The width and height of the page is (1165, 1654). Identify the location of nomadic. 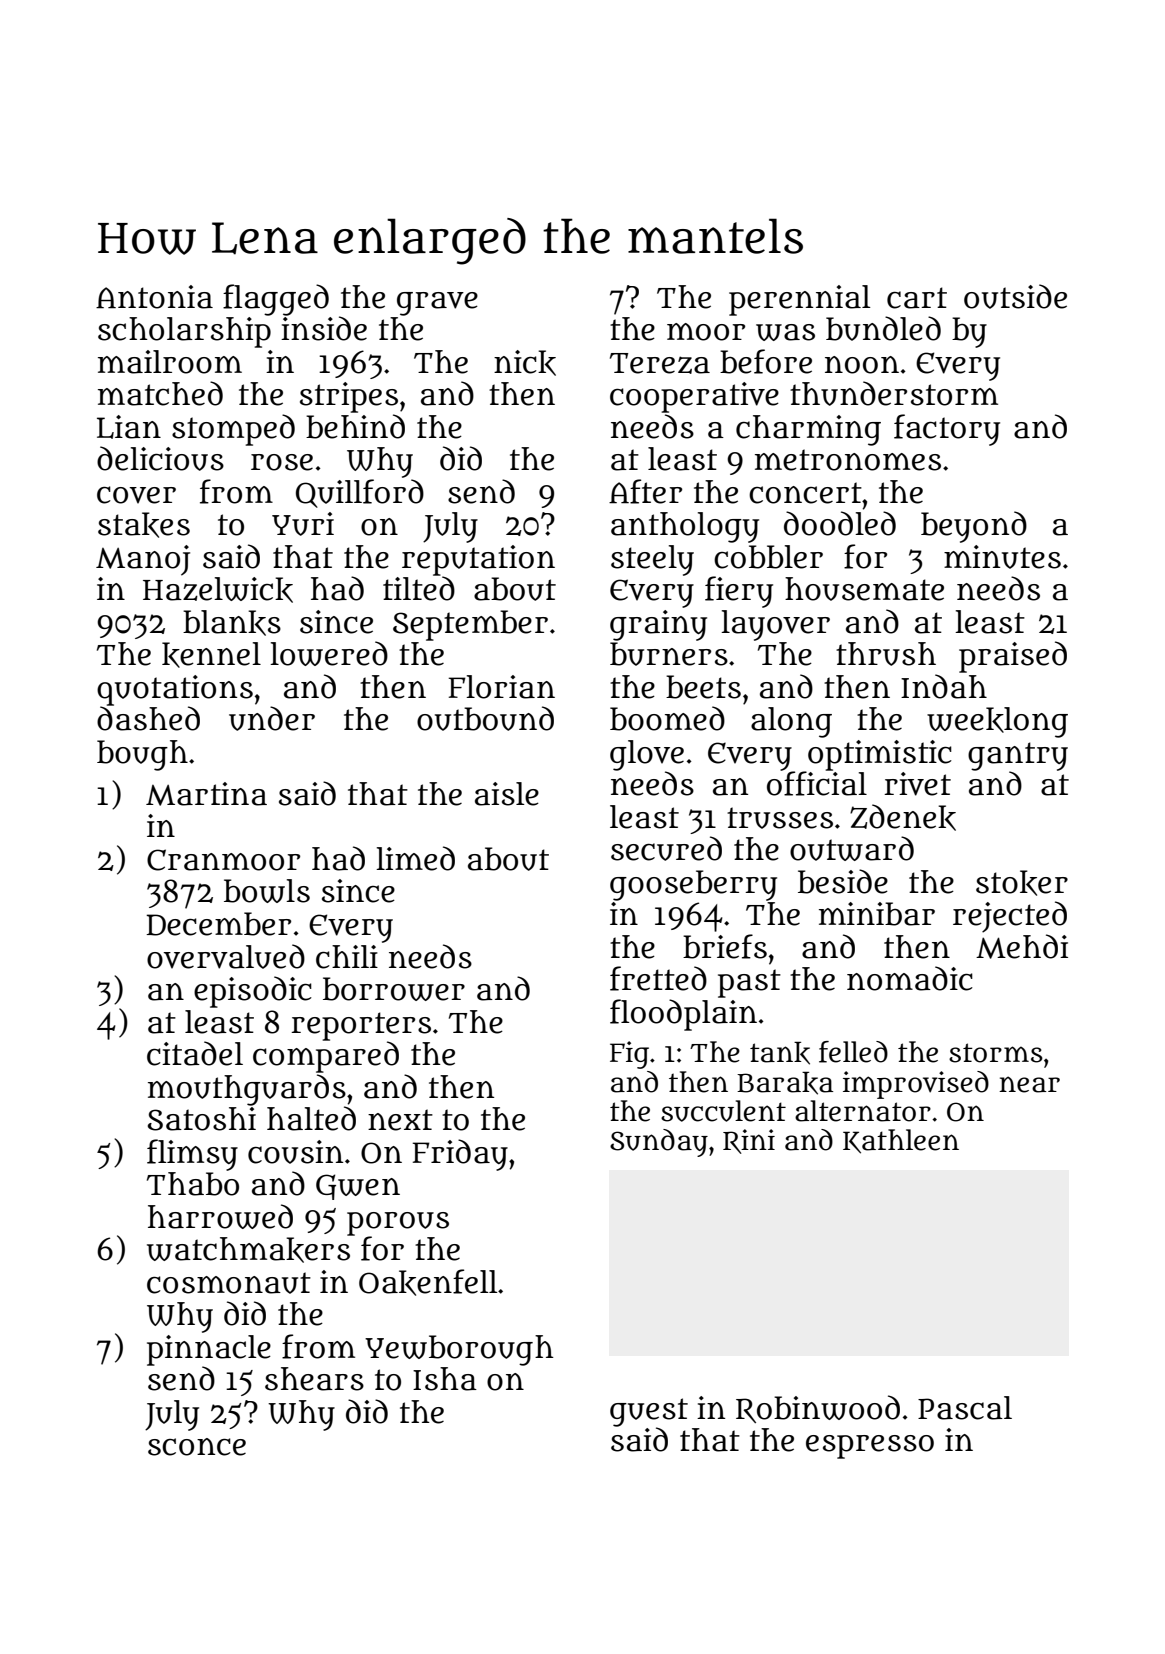
(910, 978).
